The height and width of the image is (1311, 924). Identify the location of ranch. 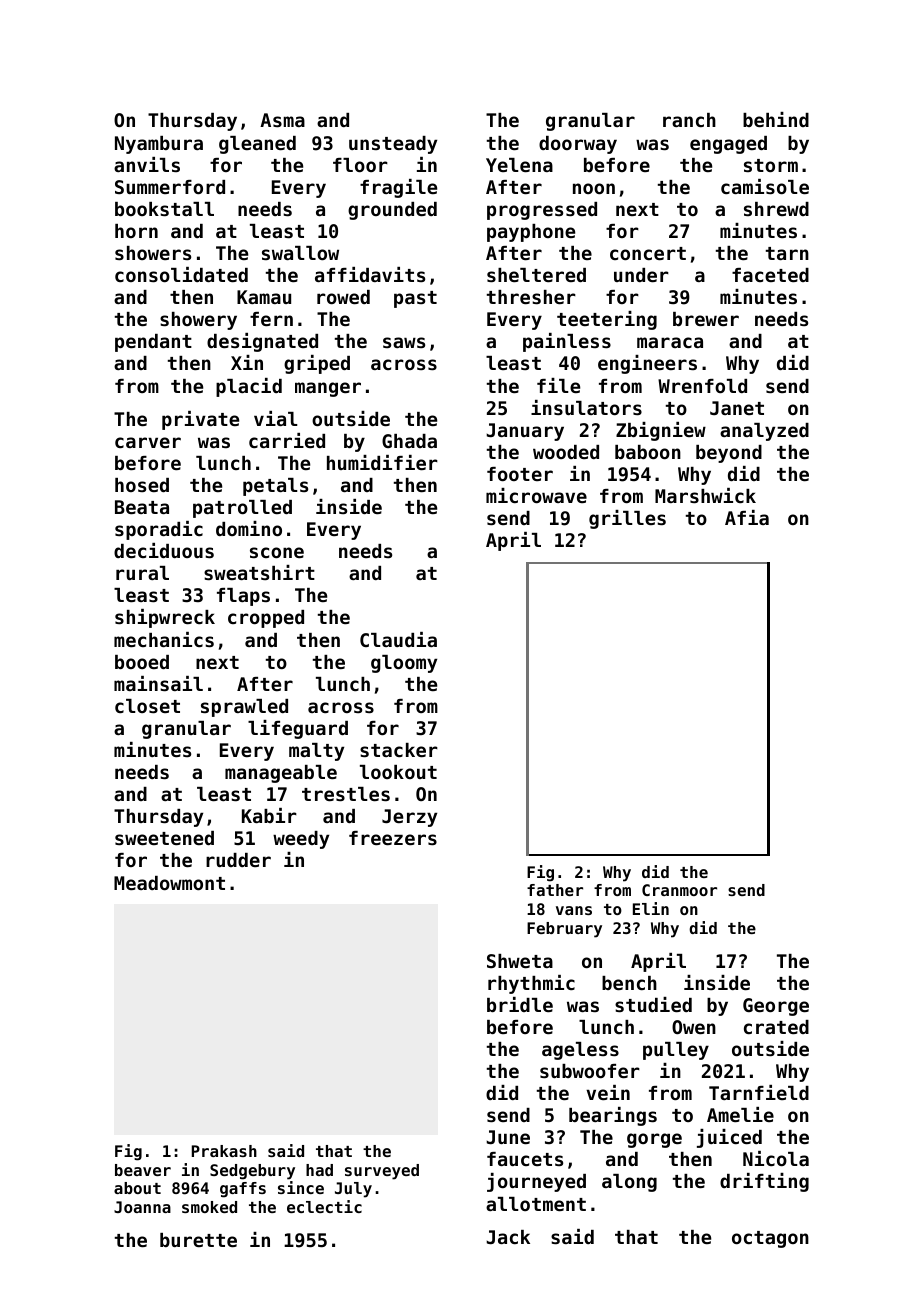
(689, 120).
